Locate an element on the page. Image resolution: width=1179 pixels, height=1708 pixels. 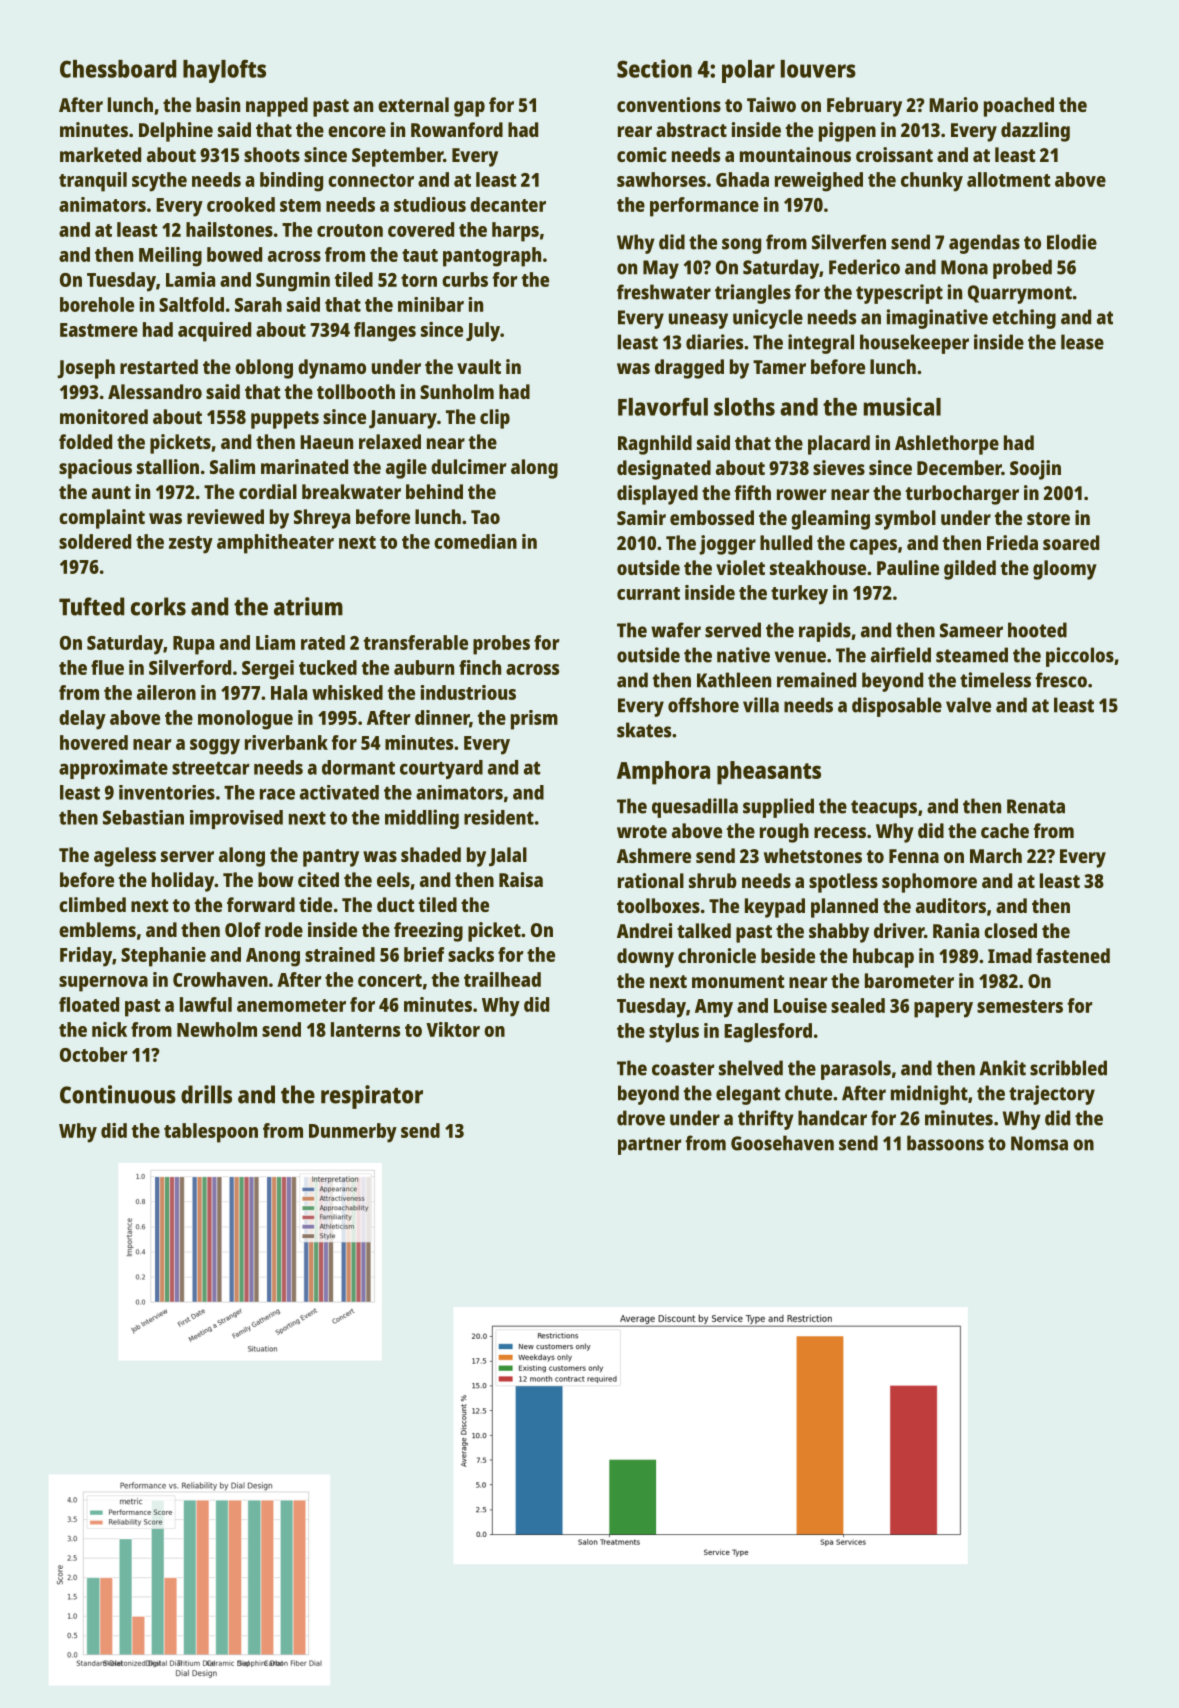
Ragnhild is located at coordinates (655, 445).
